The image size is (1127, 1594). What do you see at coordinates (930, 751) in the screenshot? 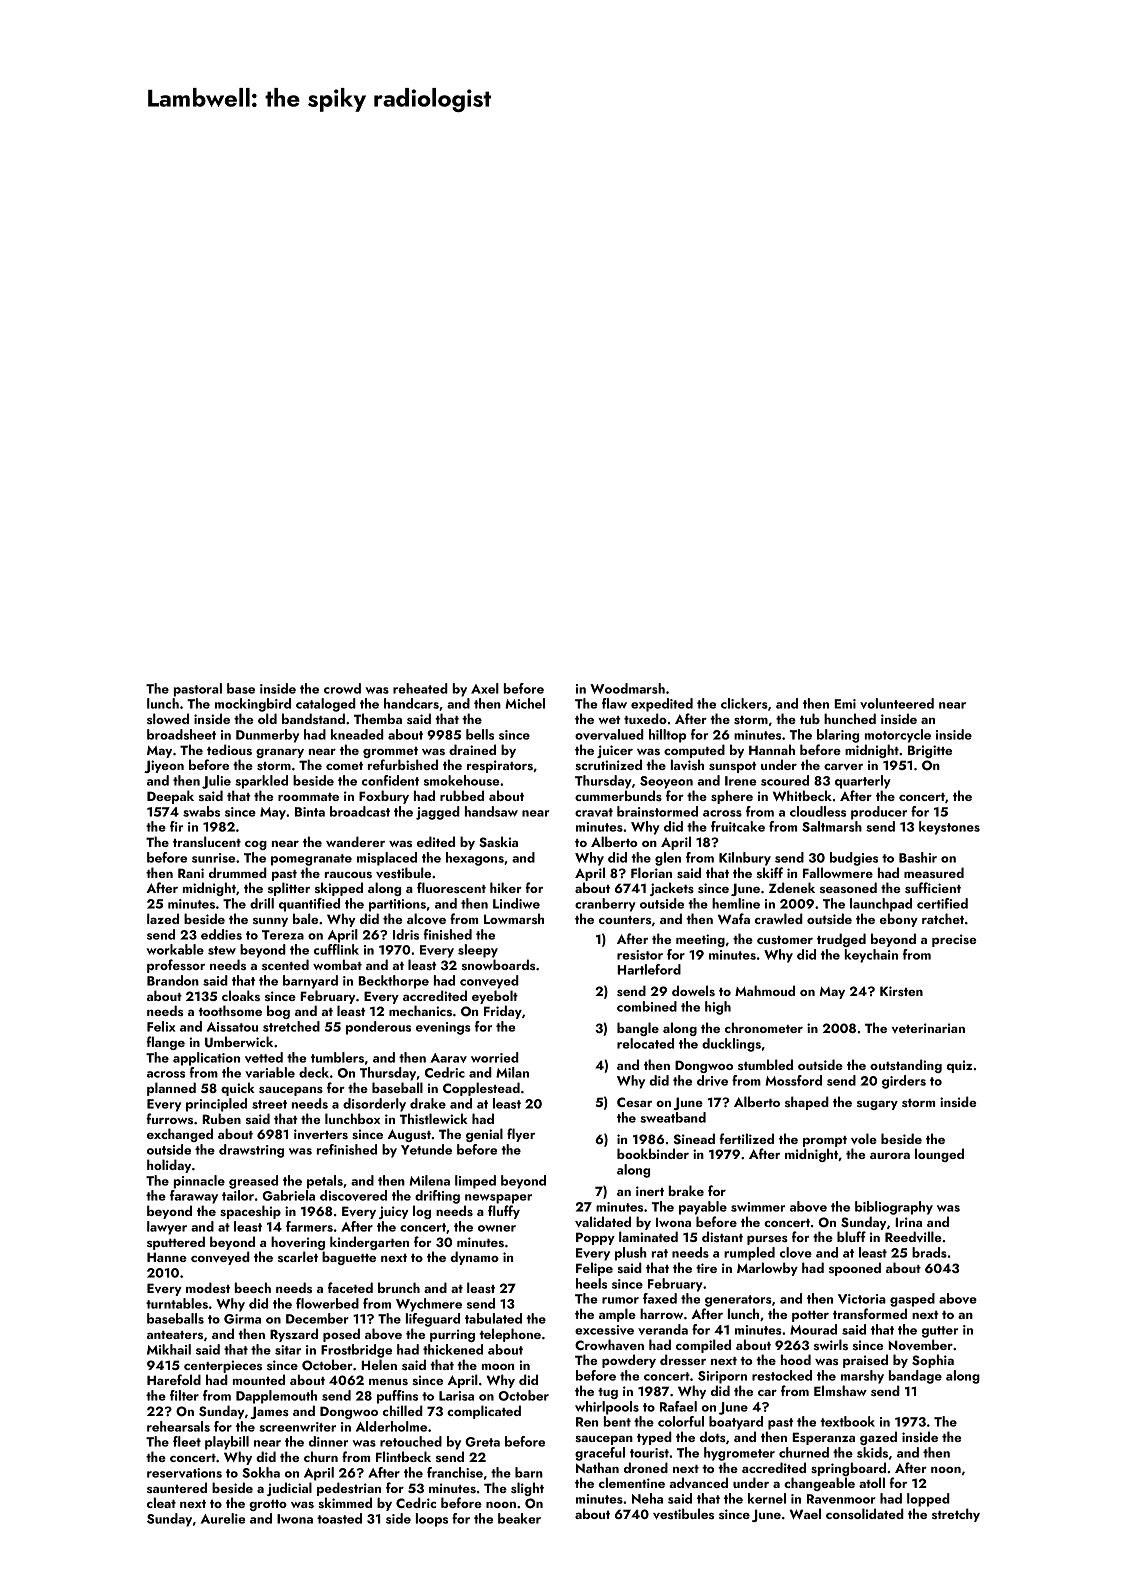
I see `Brigitte` at bounding box center [930, 751].
